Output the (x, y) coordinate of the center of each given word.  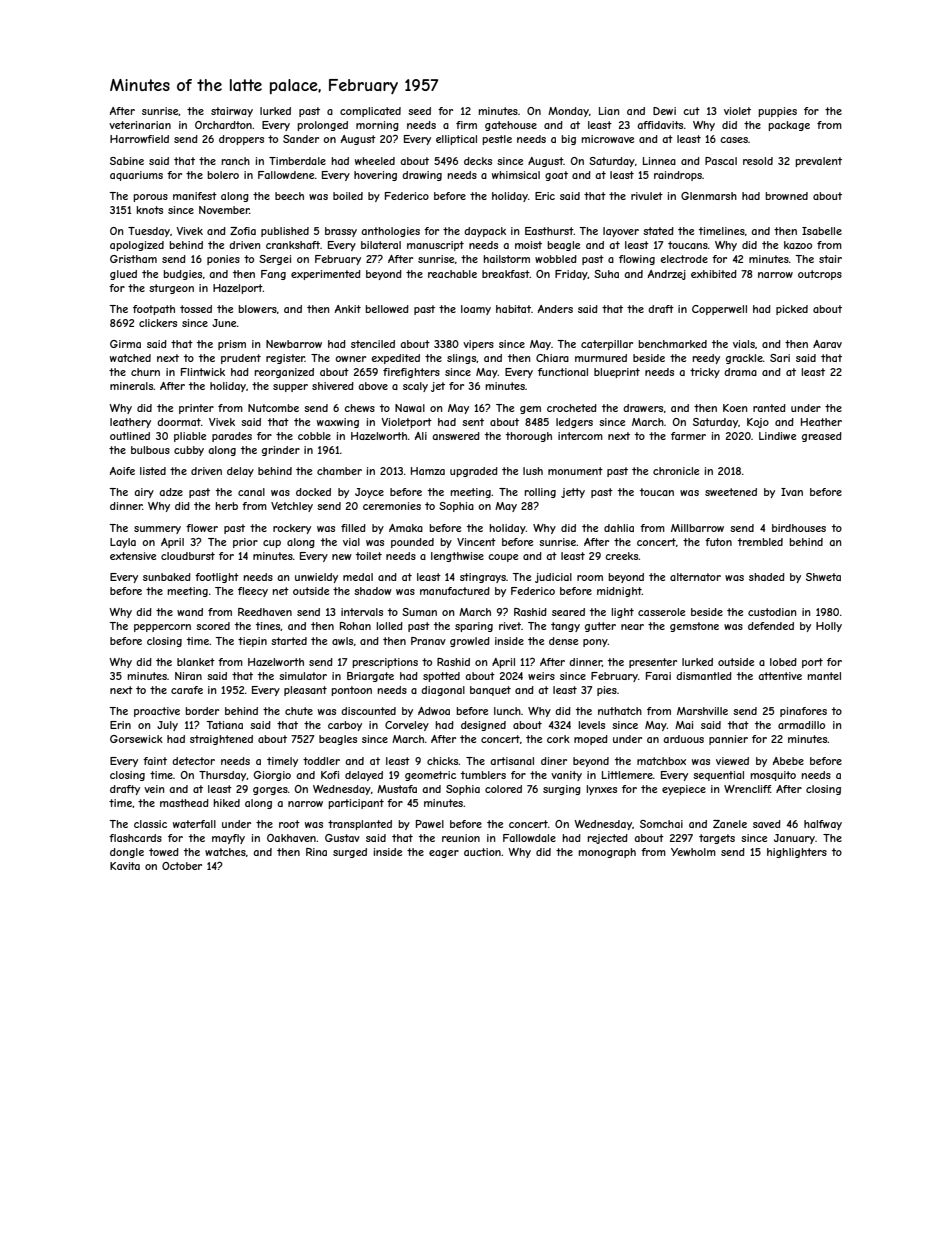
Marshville (702, 711)
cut (691, 111)
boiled (348, 196)
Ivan (792, 492)
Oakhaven (291, 838)
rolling (540, 493)
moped (591, 740)
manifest (195, 196)
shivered (333, 386)
